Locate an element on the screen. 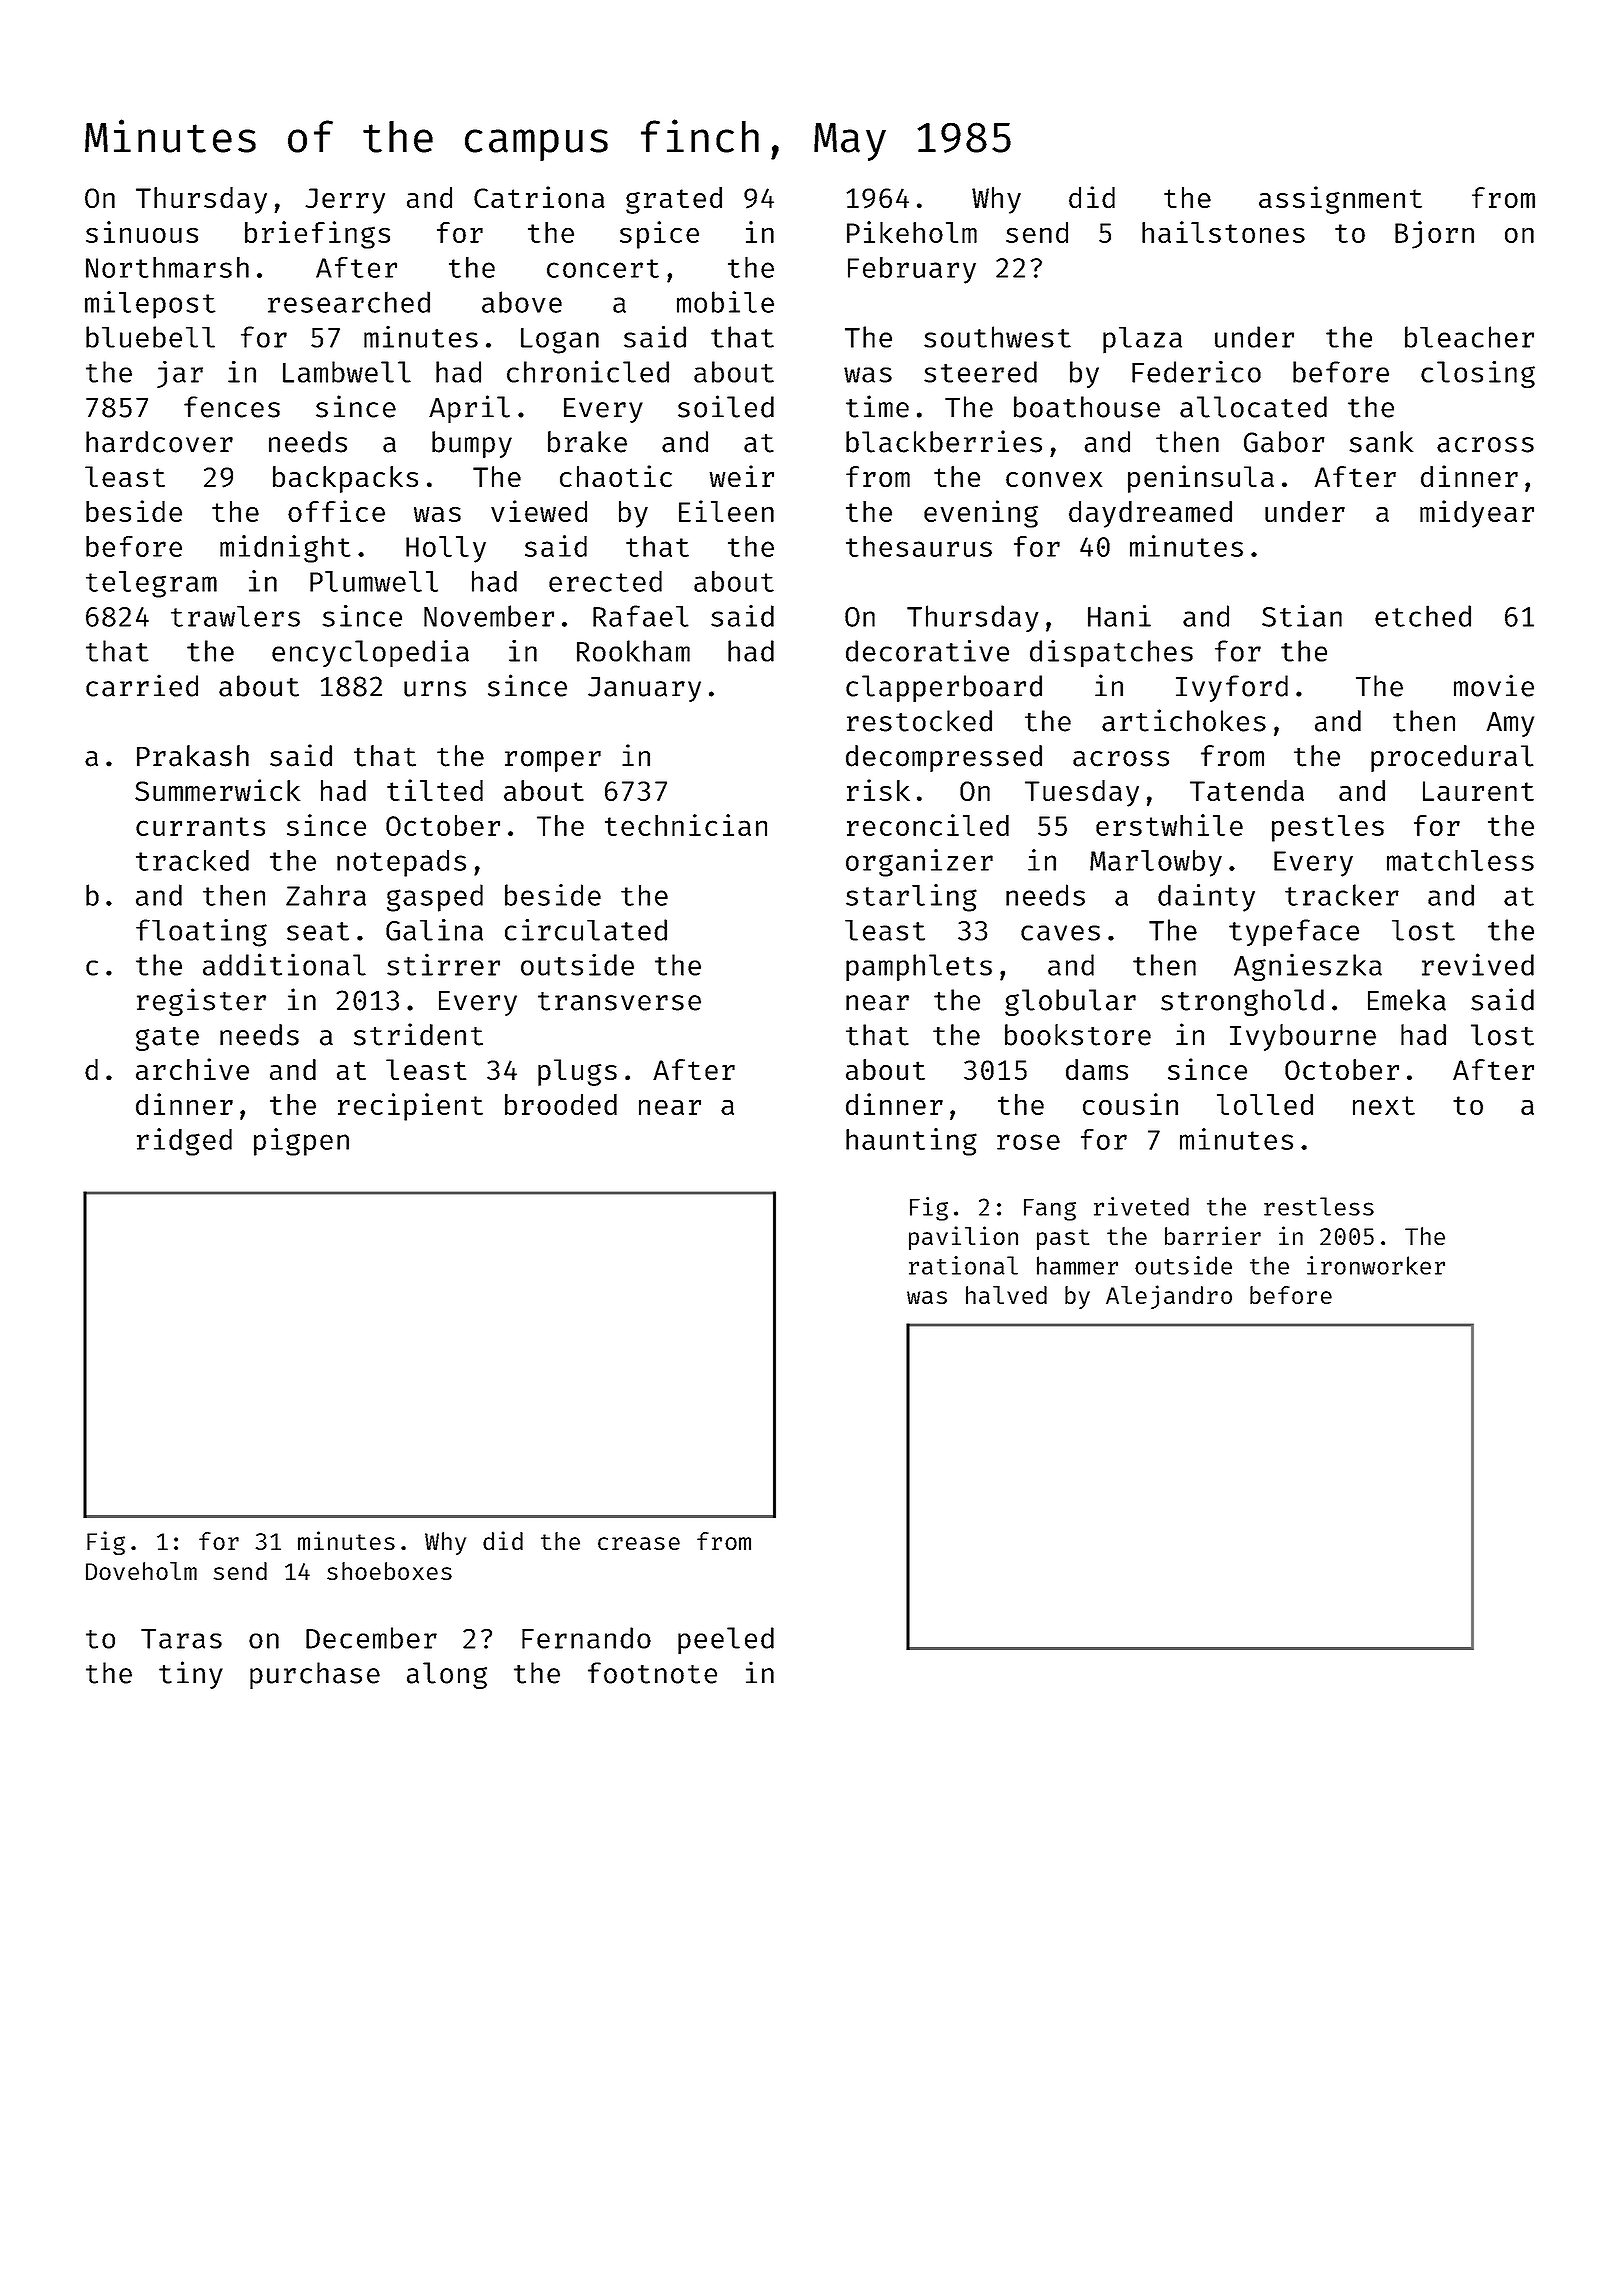  brooded is located at coordinates (561, 1104).
